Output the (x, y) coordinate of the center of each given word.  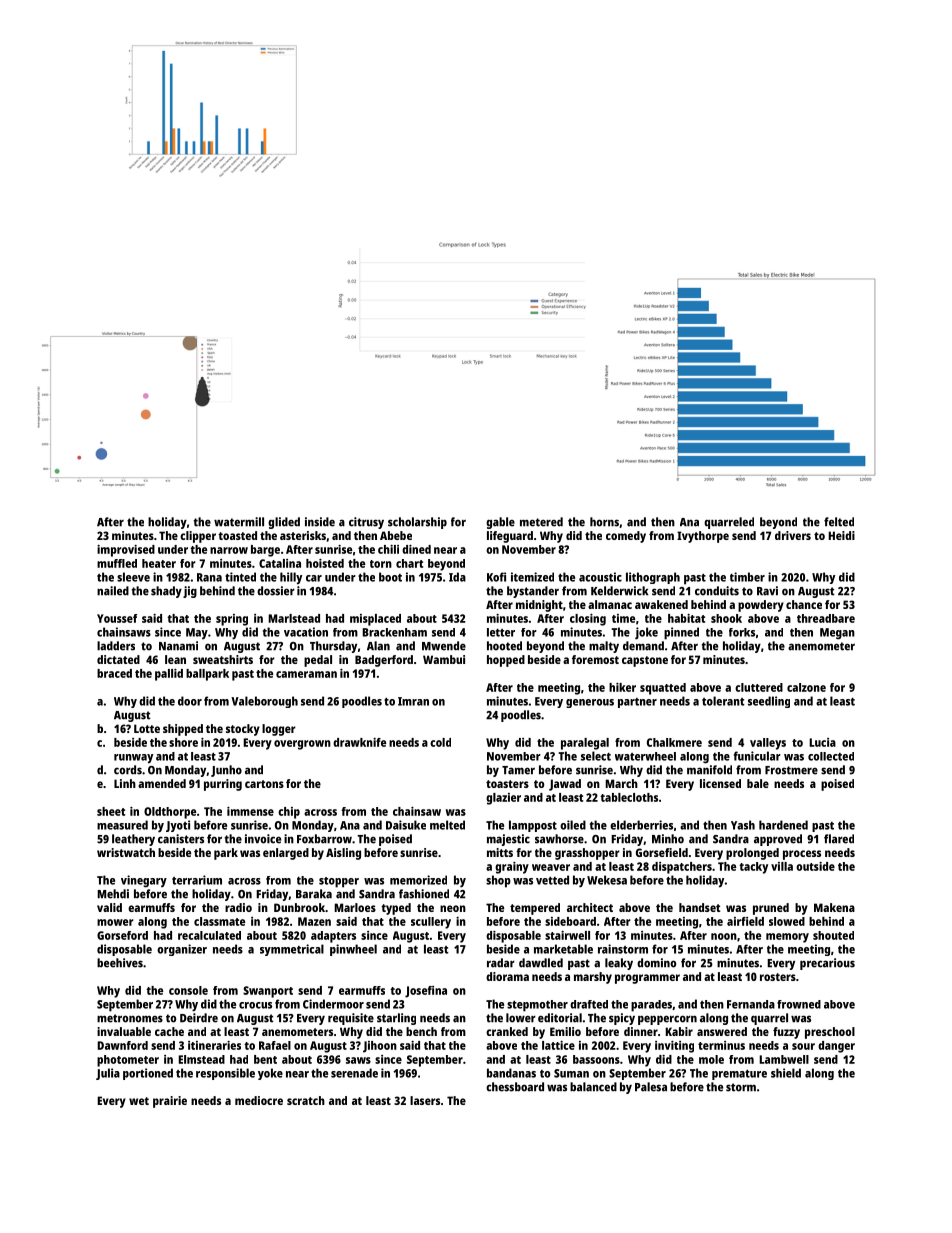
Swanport (268, 992)
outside (815, 866)
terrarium (197, 880)
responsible (225, 1074)
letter (501, 632)
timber (747, 577)
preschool (830, 1033)
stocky (243, 730)
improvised (126, 551)
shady (166, 592)
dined (416, 549)
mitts (500, 852)
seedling (769, 702)
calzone (806, 687)
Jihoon (380, 1047)
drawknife (359, 742)
